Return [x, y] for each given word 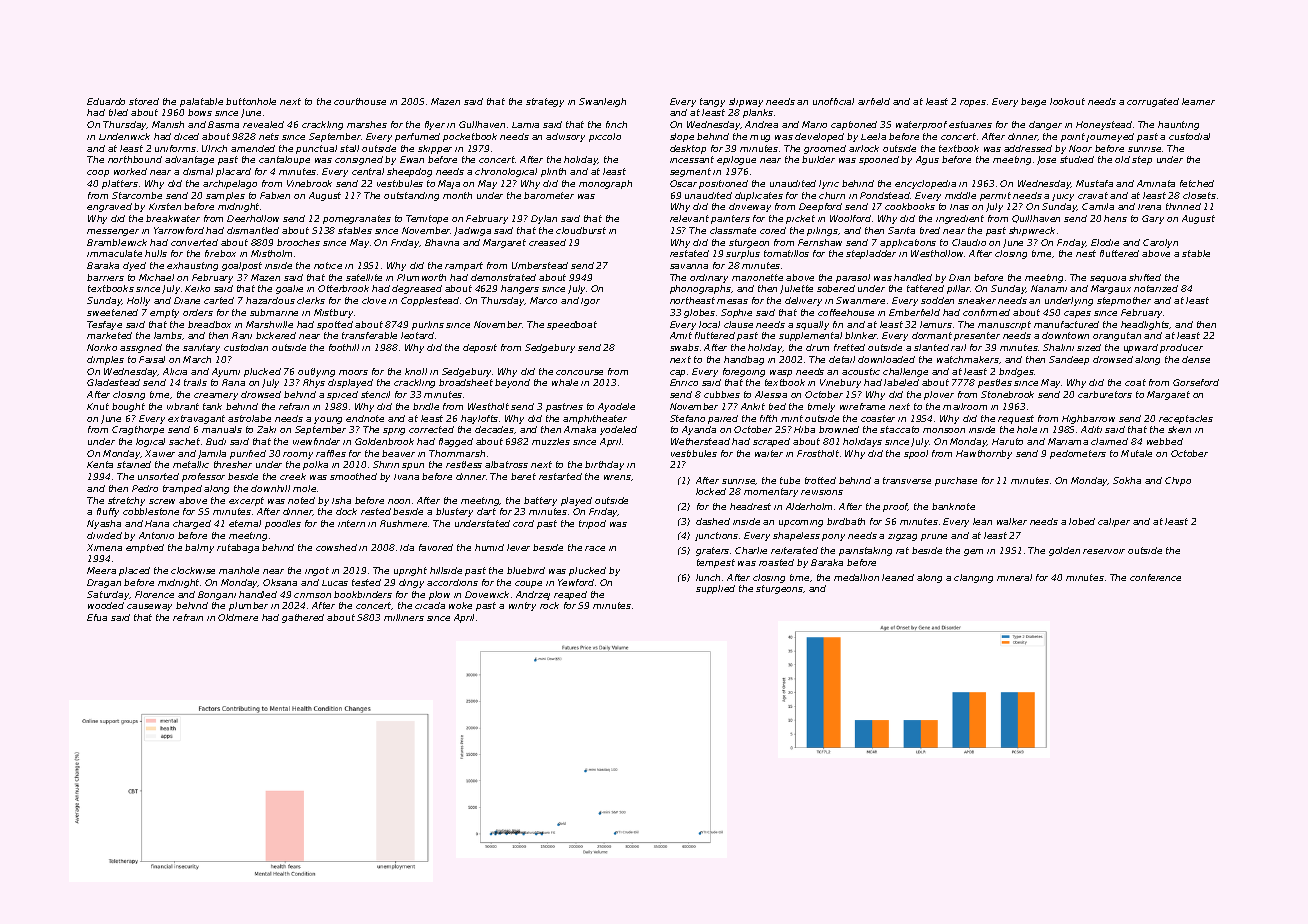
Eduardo [106, 101]
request [1016, 419]
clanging [973, 578]
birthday [604, 465]
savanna [689, 266]
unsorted [158, 476]
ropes [973, 103]
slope [682, 137]
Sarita [901, 230]
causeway [149, 607]
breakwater [173, 218]
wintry [522, 606]
